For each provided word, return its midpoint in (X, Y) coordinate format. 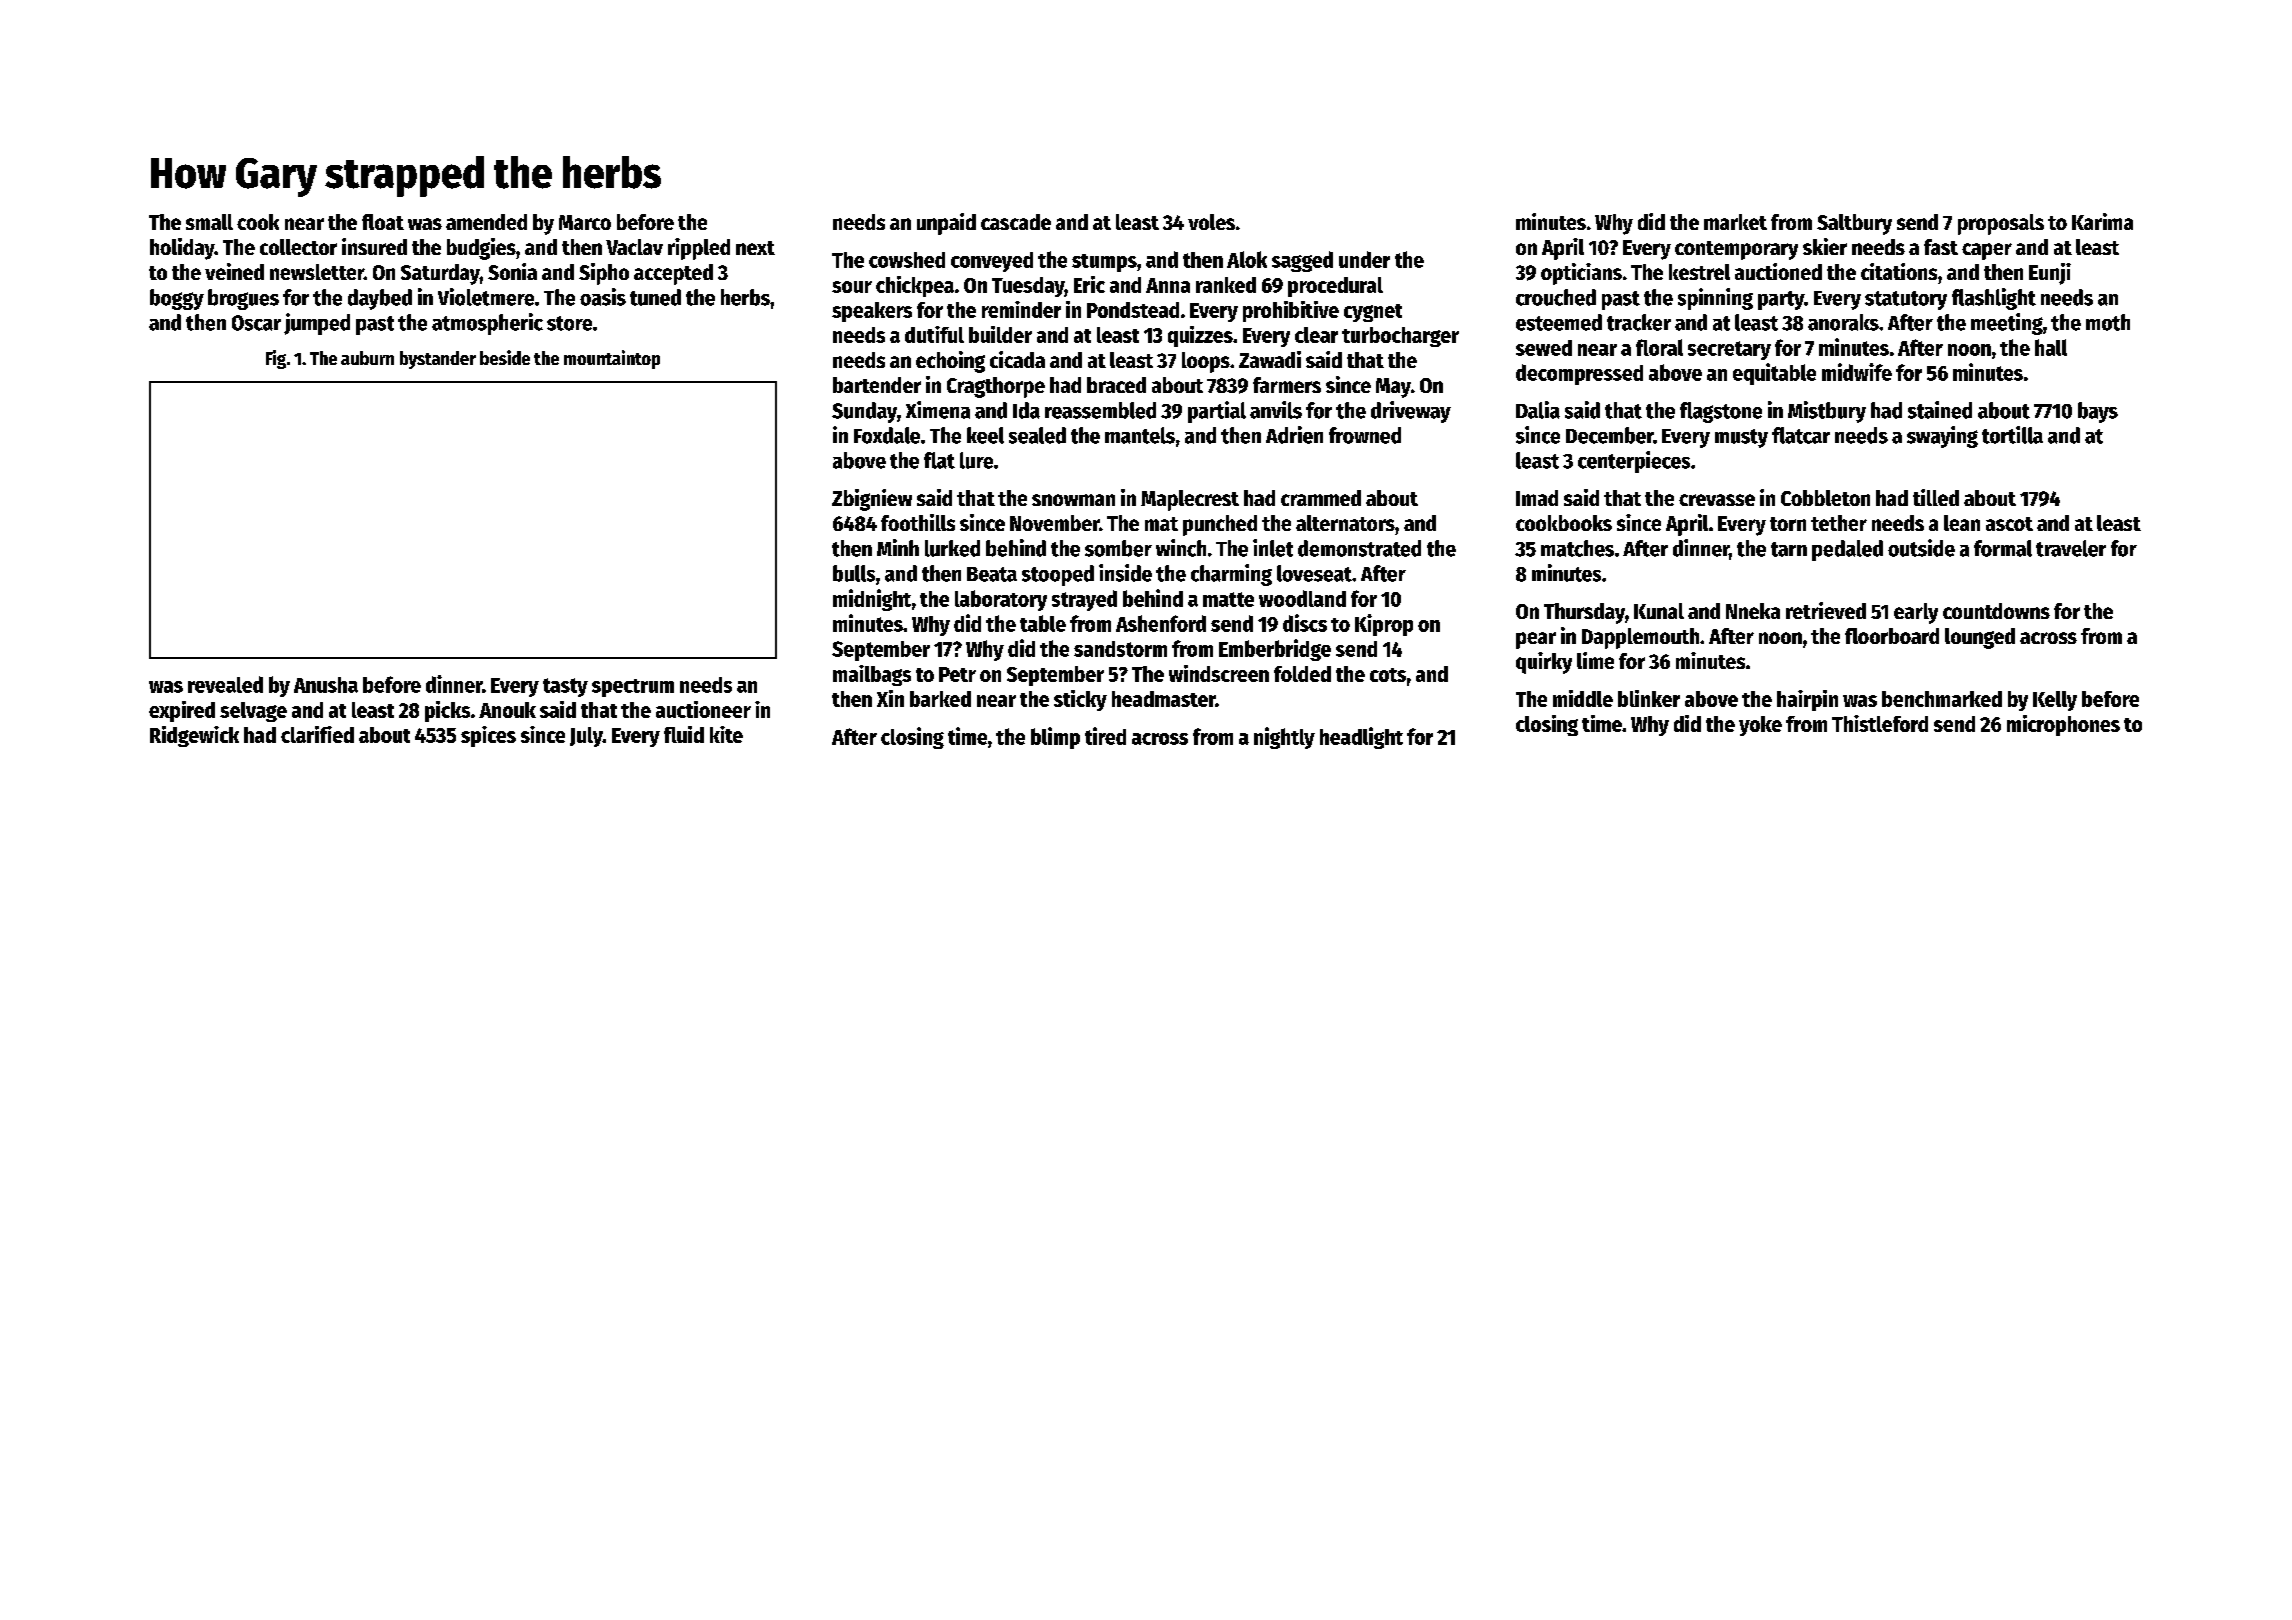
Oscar (256, 323)
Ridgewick (194, 736)
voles (1211, 222)
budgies (481, 249)
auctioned (1778, 271)
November (1054, 523)
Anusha (326, 685)
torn (1788, 524)
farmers (1287, 385)
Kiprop (1384, 625)
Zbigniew (872, 500)
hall (2051, 347)
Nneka (1753, 611)
